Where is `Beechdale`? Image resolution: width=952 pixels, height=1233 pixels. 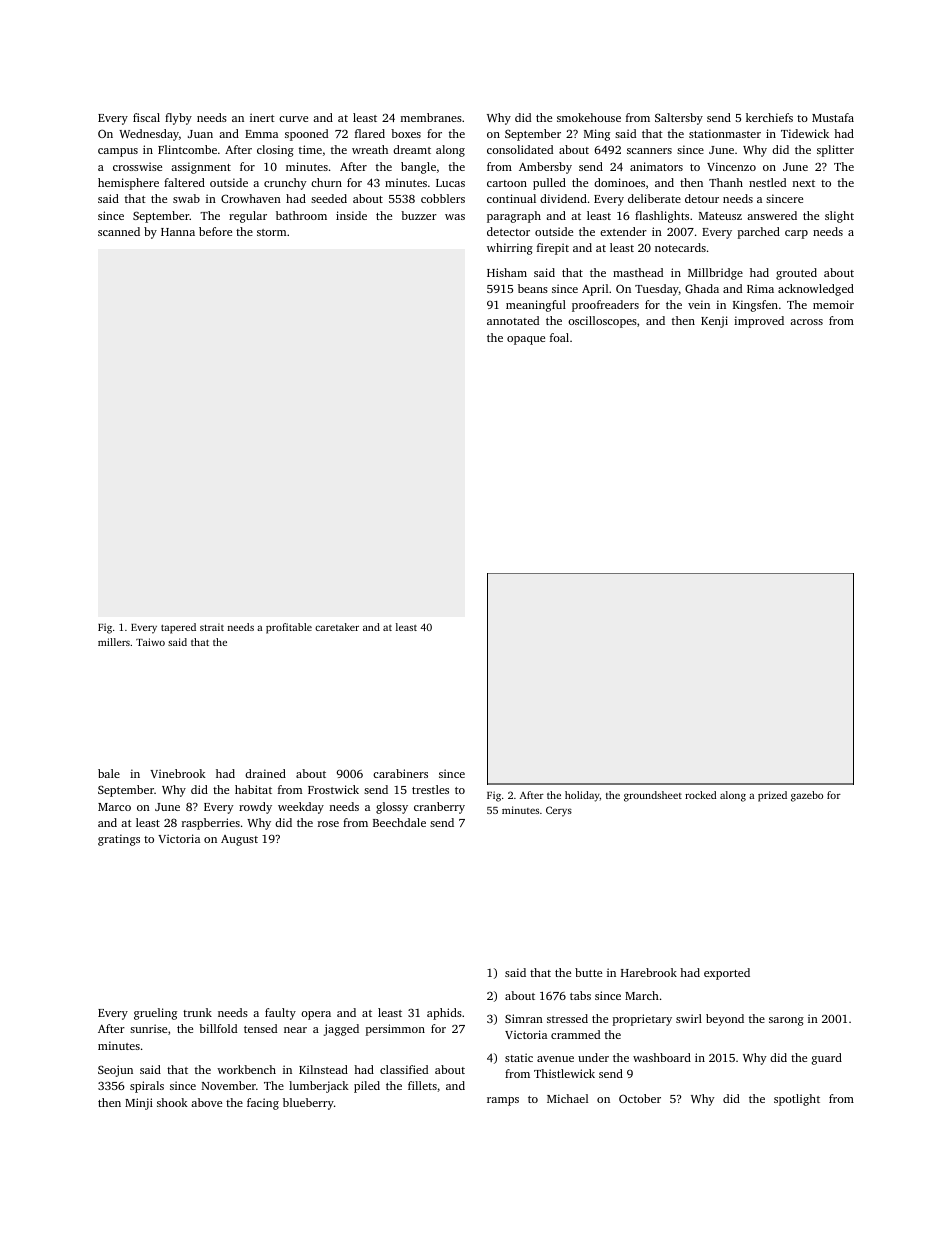 Beechdale is located at coordinates (399, 822).
